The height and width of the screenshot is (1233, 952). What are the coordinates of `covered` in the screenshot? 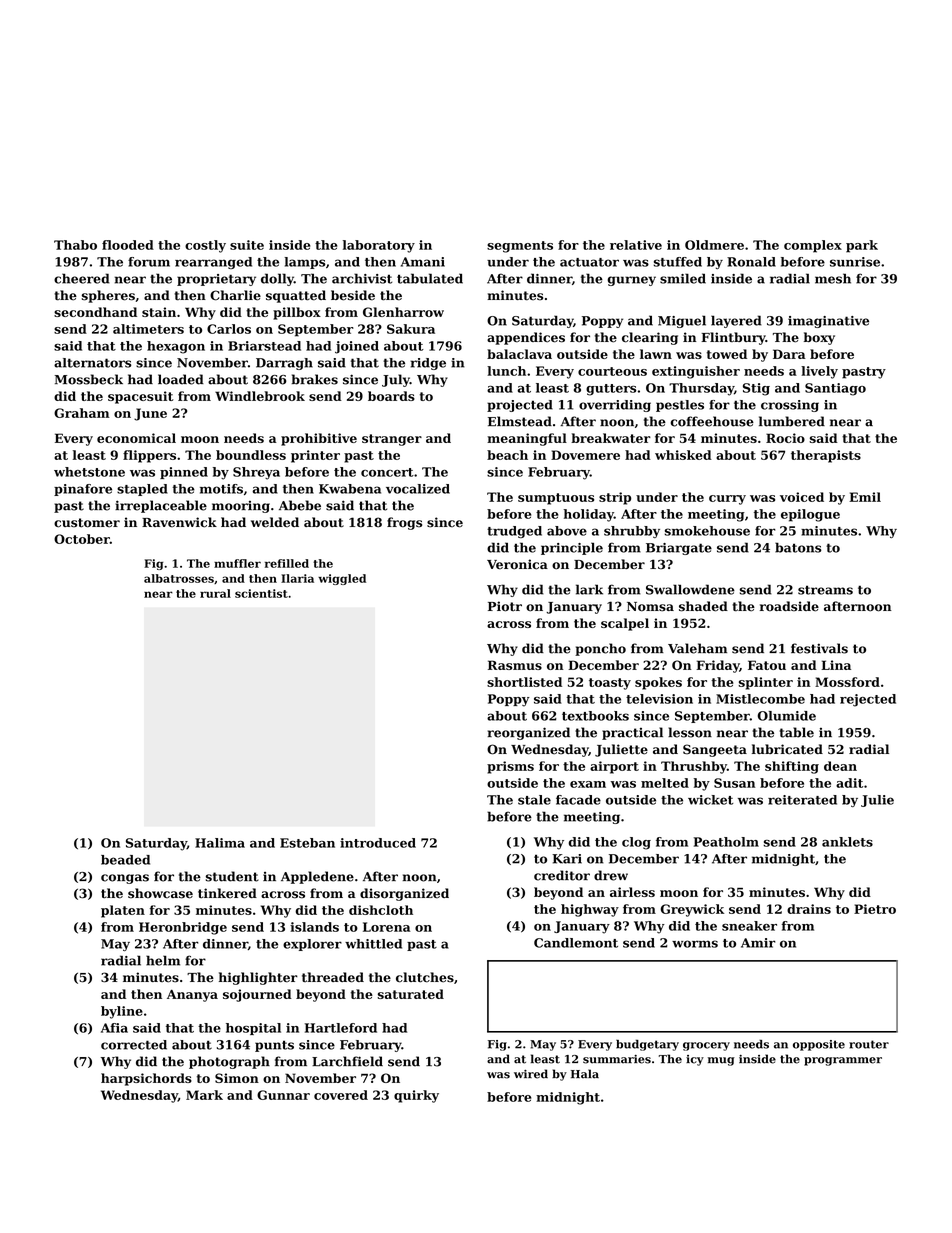 It's located at (341, 1095).
